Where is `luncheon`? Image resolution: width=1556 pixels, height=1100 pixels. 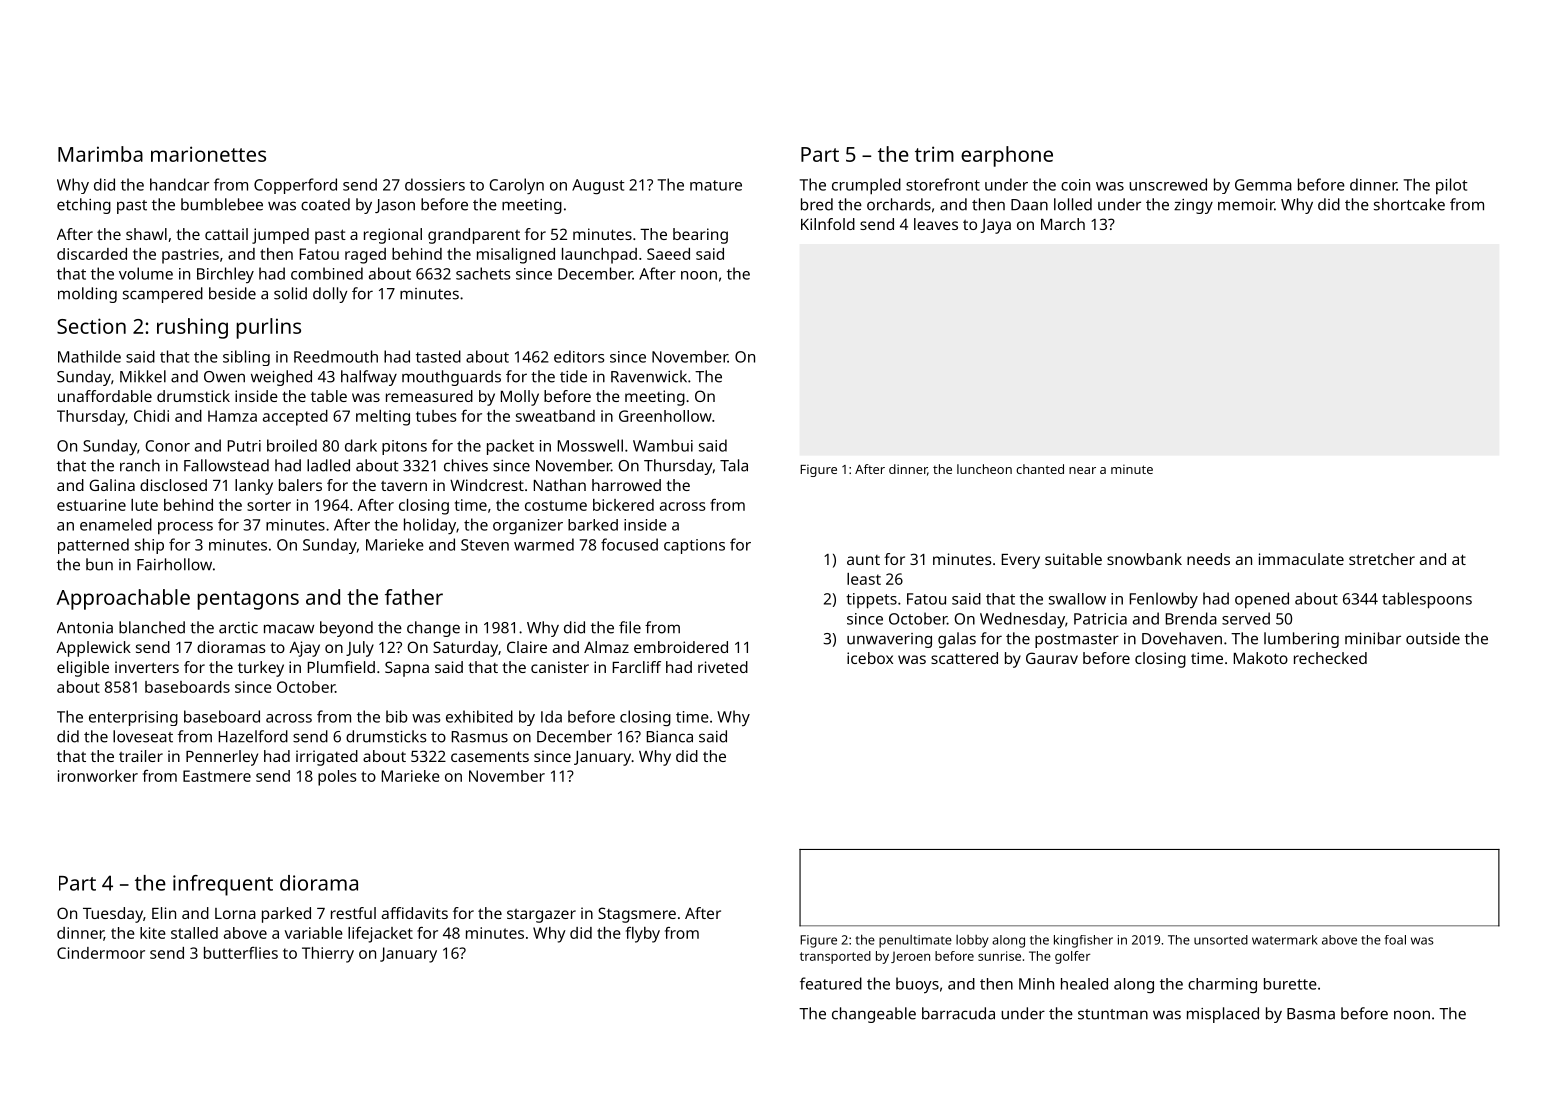
luncheon is located at coordinates (984, 469).
